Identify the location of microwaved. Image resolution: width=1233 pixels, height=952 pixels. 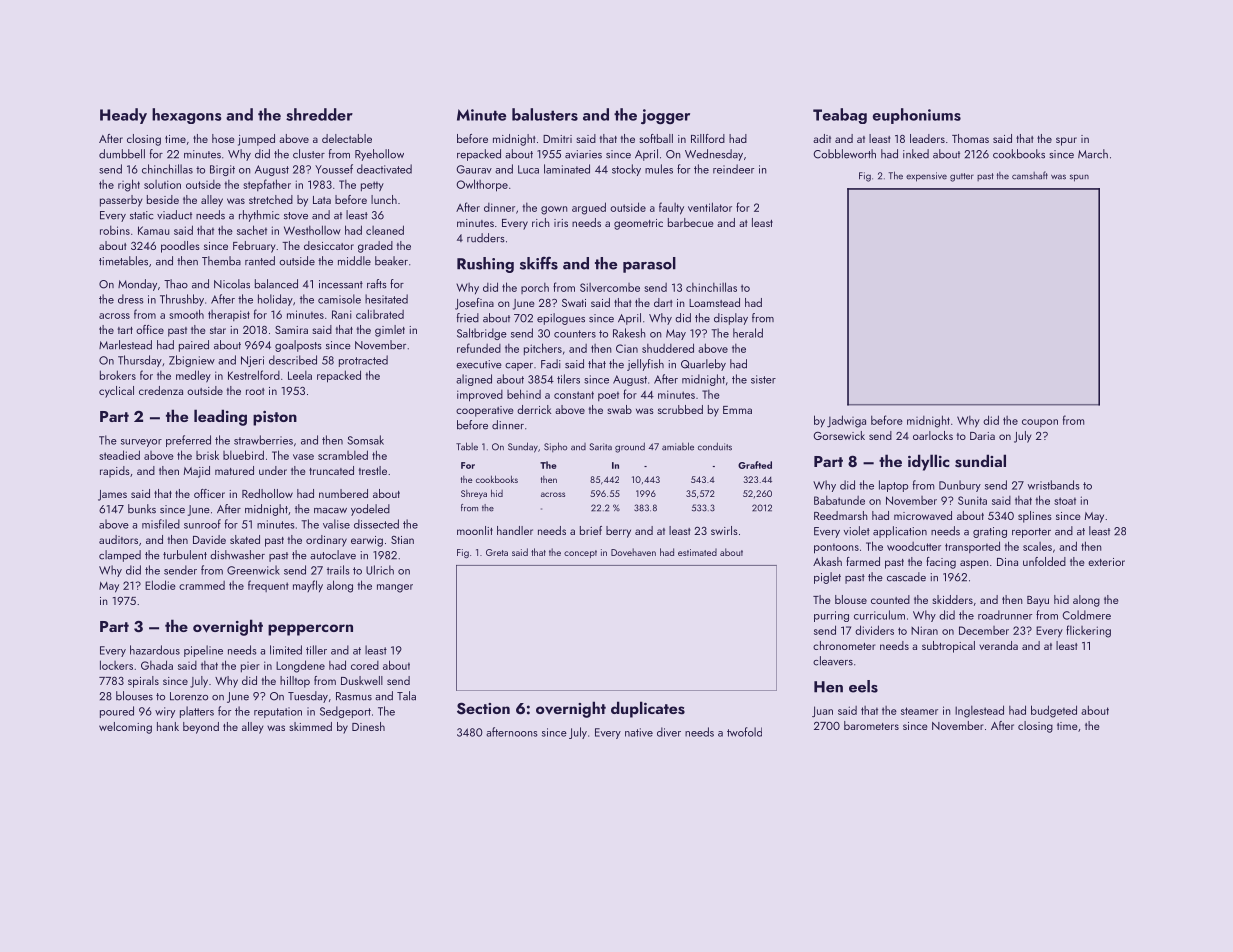
(923, 515).
